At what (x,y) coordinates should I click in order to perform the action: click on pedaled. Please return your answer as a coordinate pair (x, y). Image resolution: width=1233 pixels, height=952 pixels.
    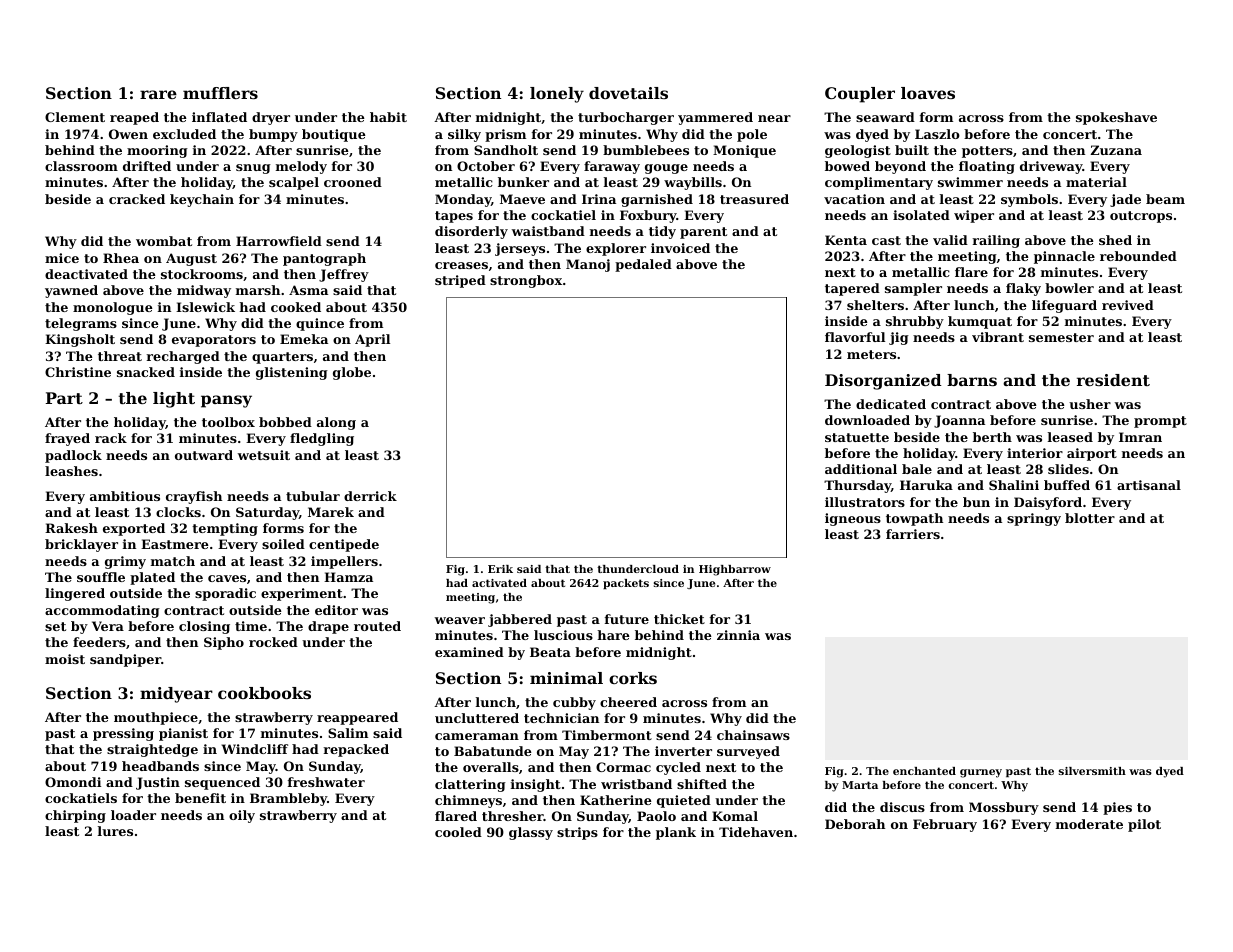
    Looking at the image, I should click on (643, 265).
